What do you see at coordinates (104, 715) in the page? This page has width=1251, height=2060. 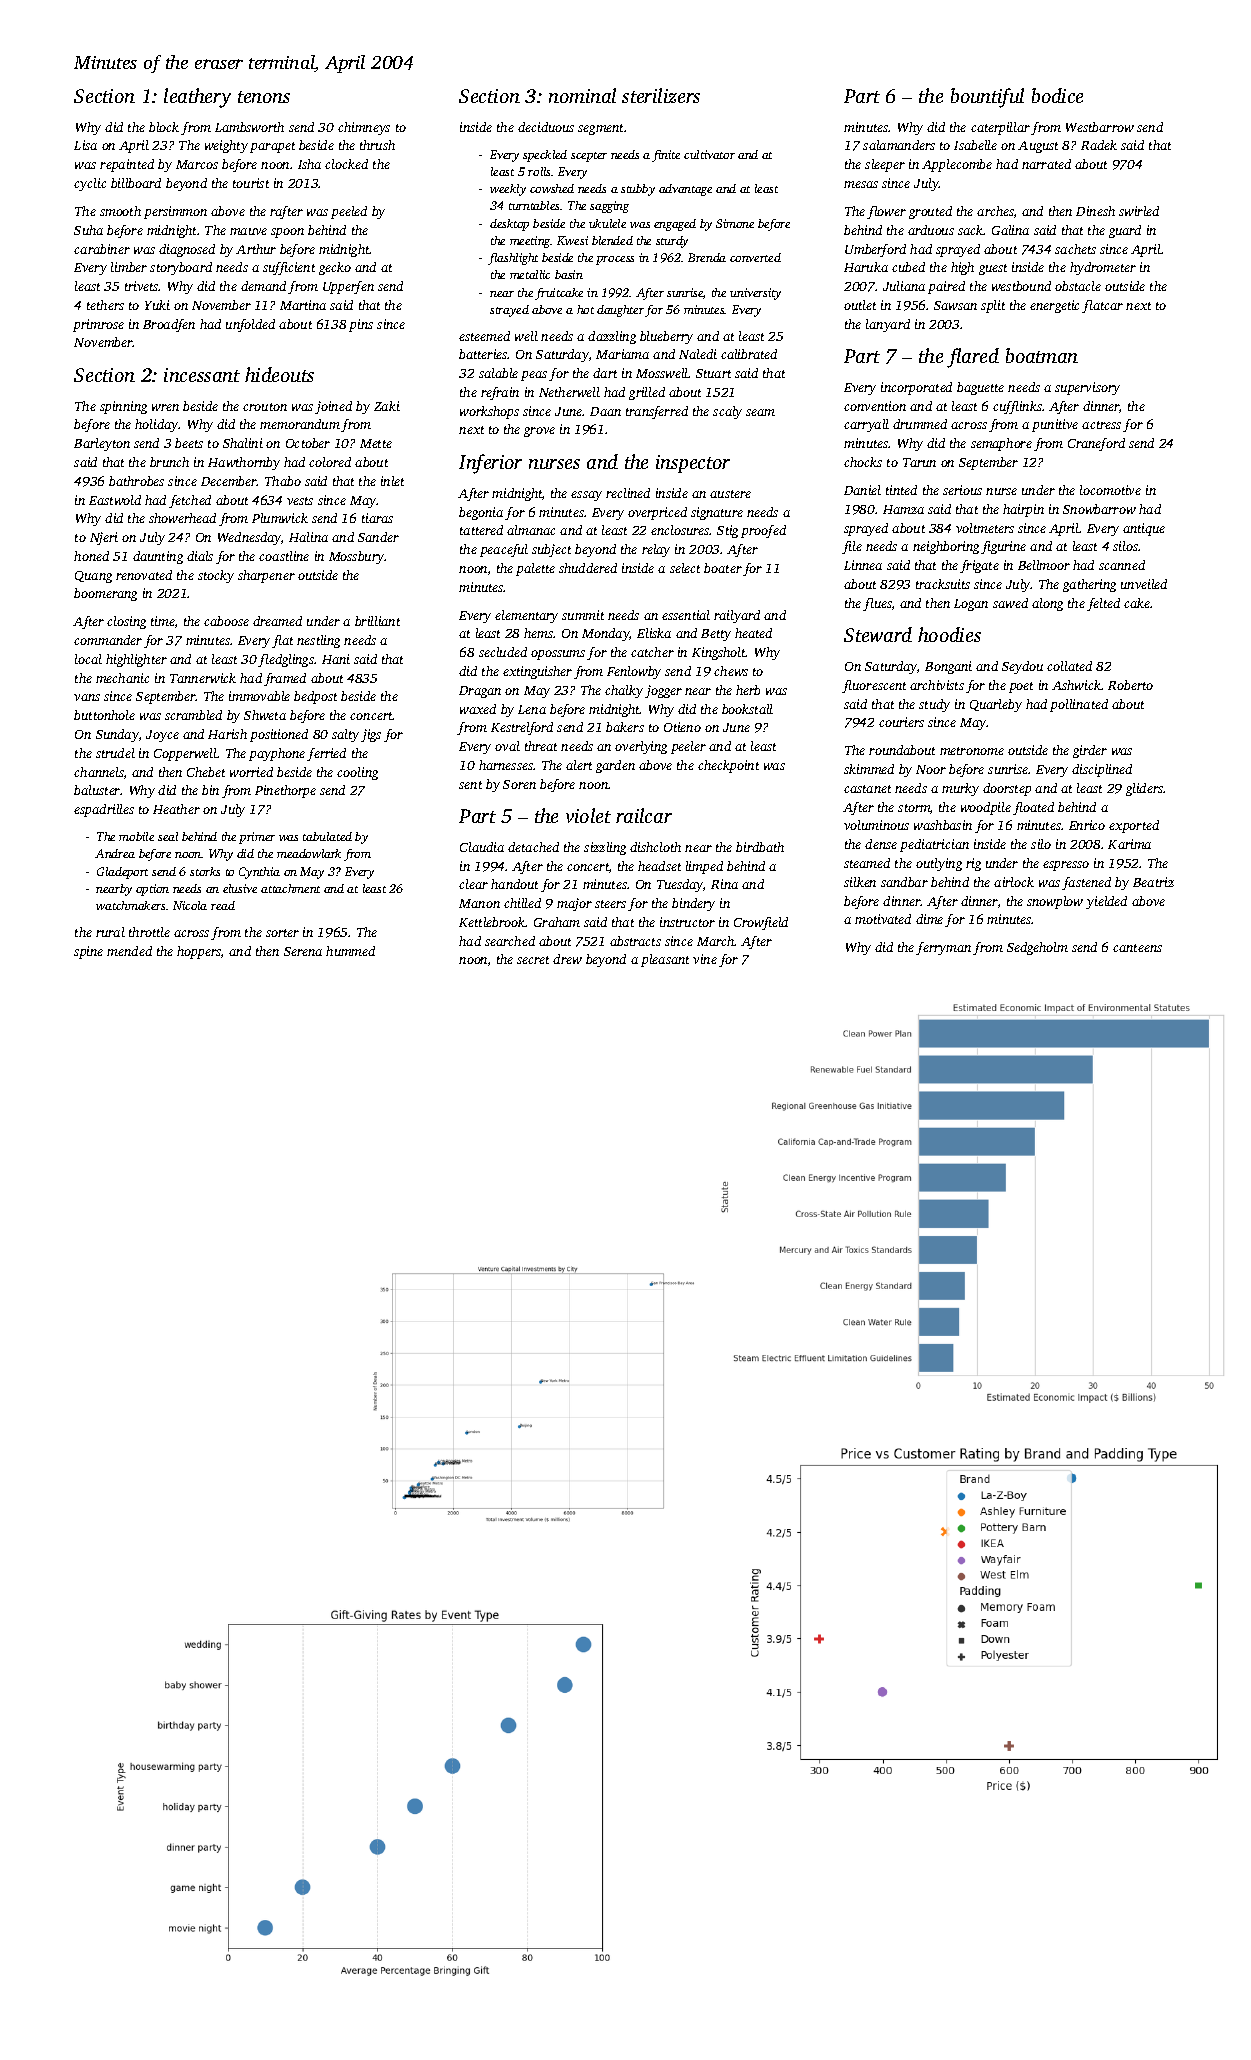 I see `buttonhole` at bounding box center [104, 715].
